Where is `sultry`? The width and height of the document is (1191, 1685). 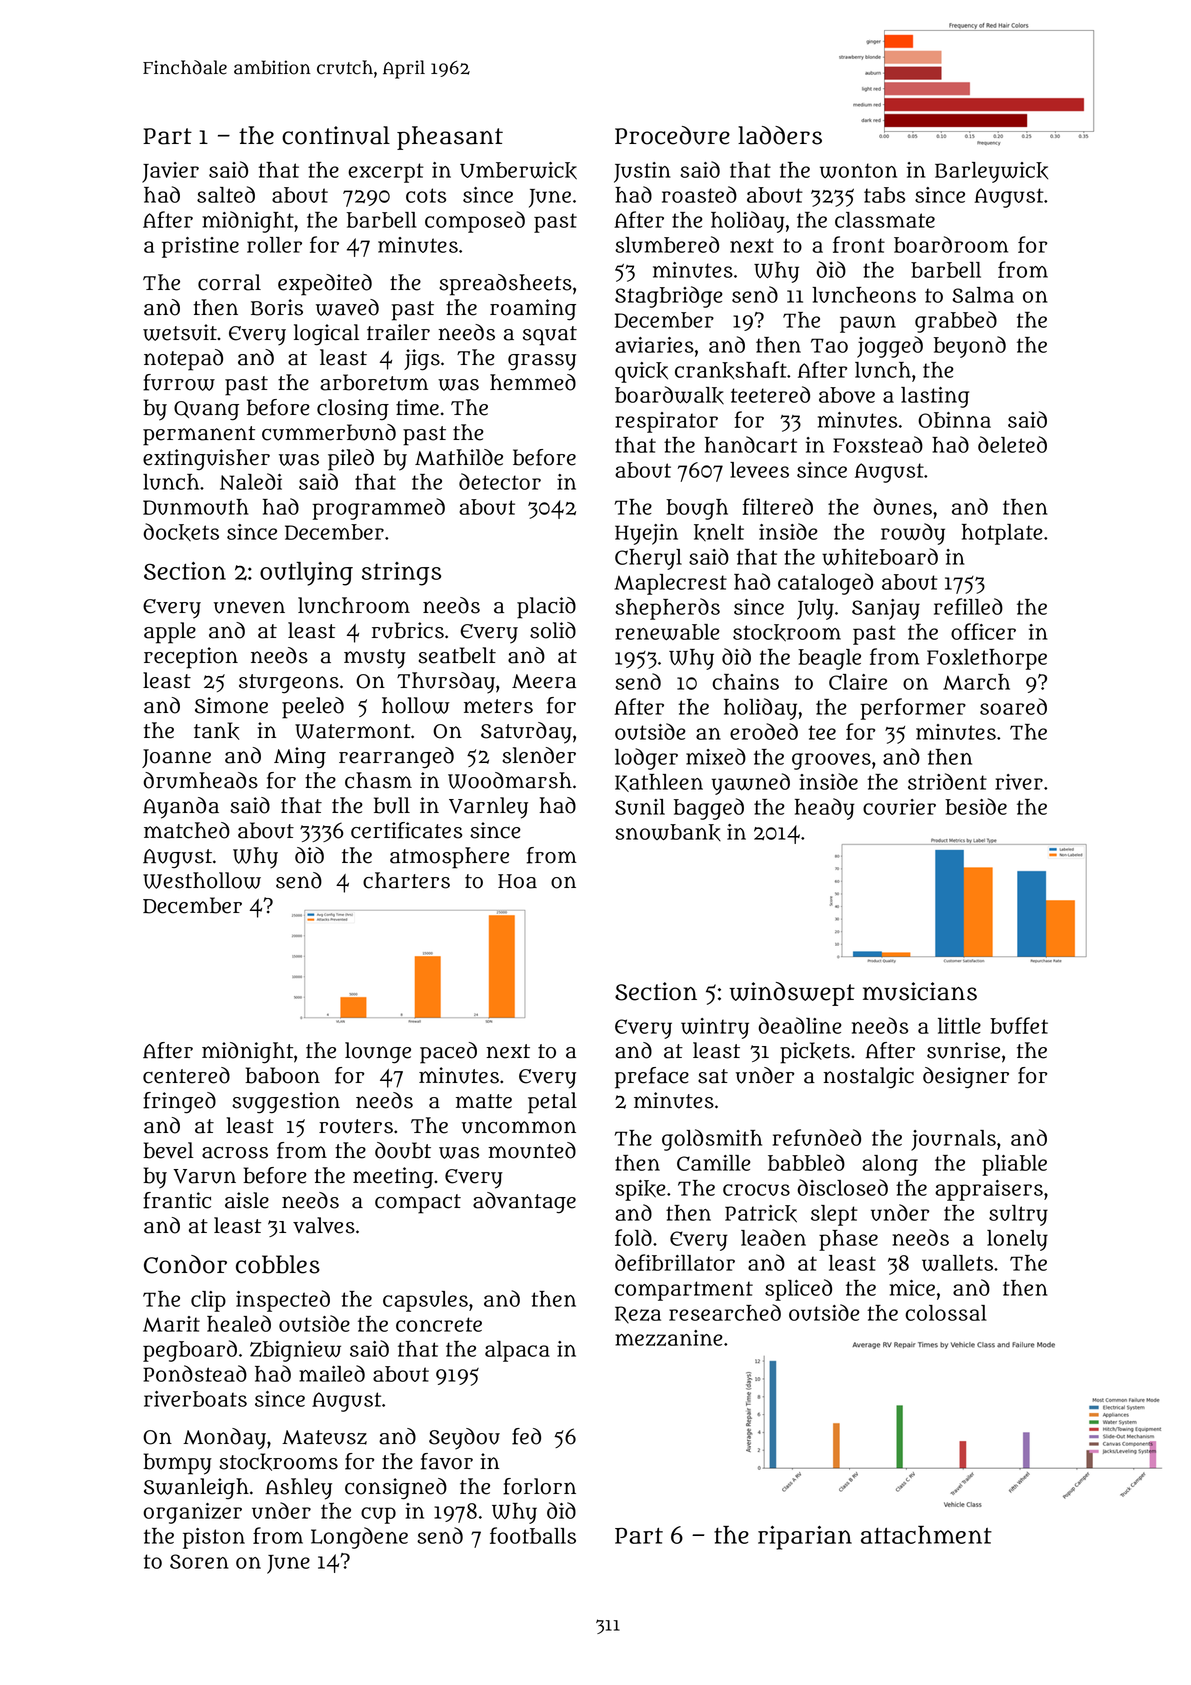 sultry is located at coordinates (1018, 1215).
